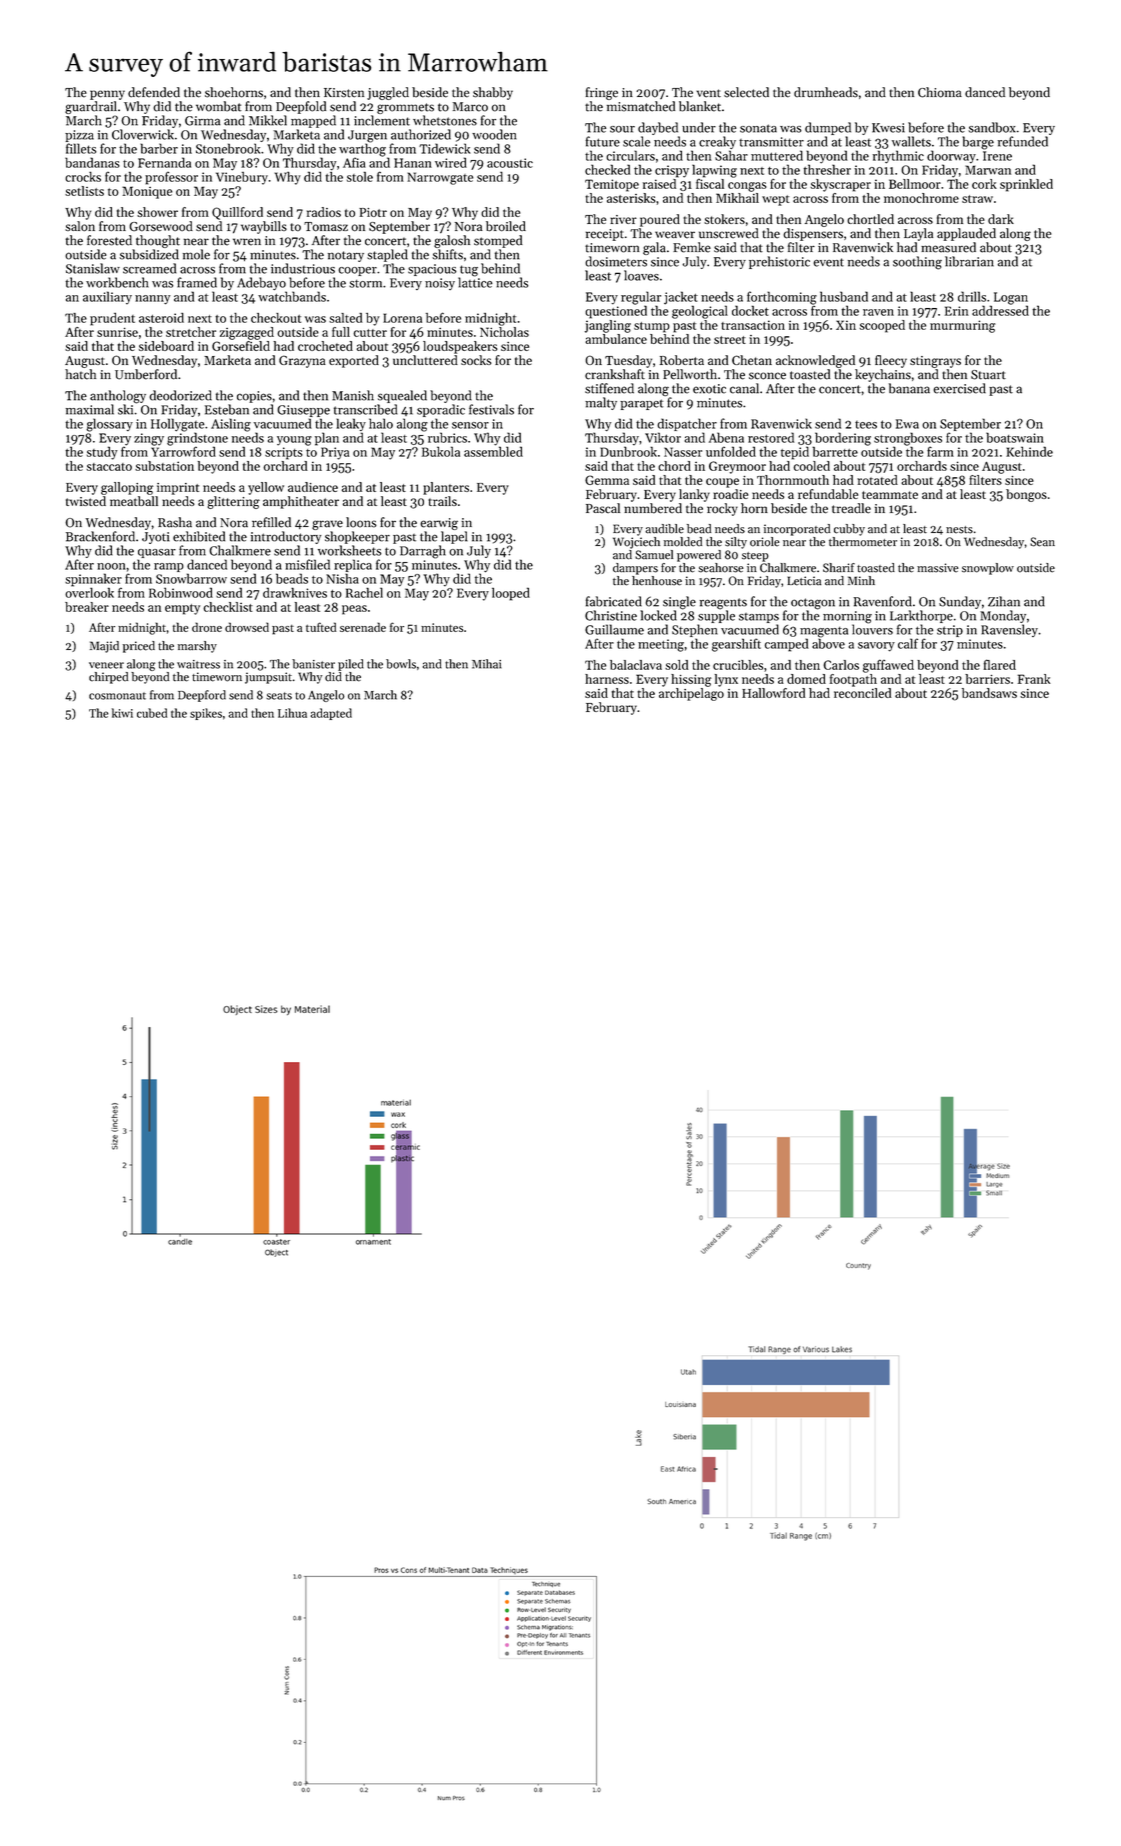 This page has height=1846, width=1121. What do you see at coordinates (602, 93) in the page?
I see `fringe` at bounding box center [602, 93].
